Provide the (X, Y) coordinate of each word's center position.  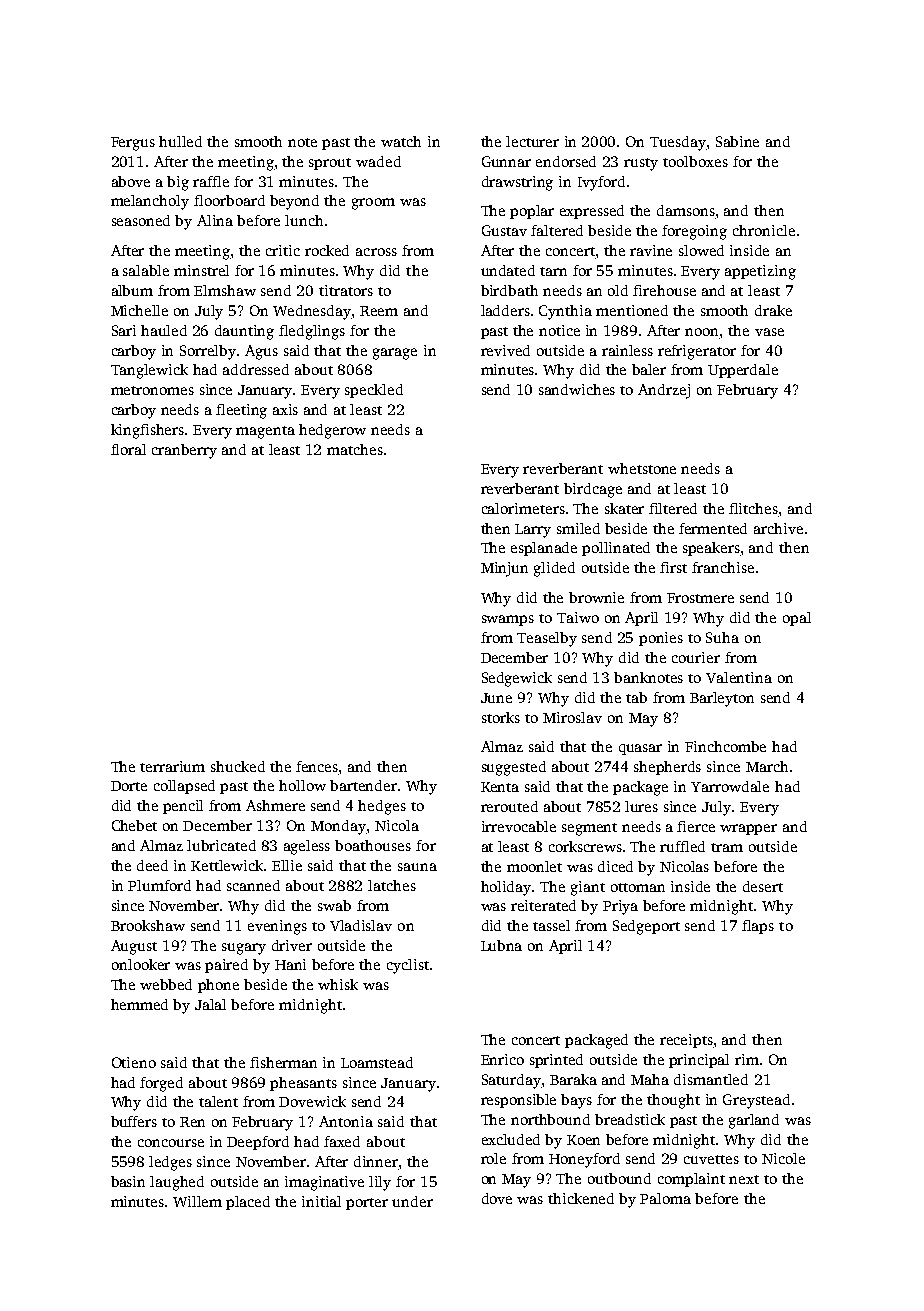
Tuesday (678, 143)
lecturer (532, 141)
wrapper (748, 829)
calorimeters (523, 508)
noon (701, 332)
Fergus (133, 144)
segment (589, 829)
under (412, 1201)
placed (248, 1203)
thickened (581, 1198)
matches (355, 449)
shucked (238, 766)
